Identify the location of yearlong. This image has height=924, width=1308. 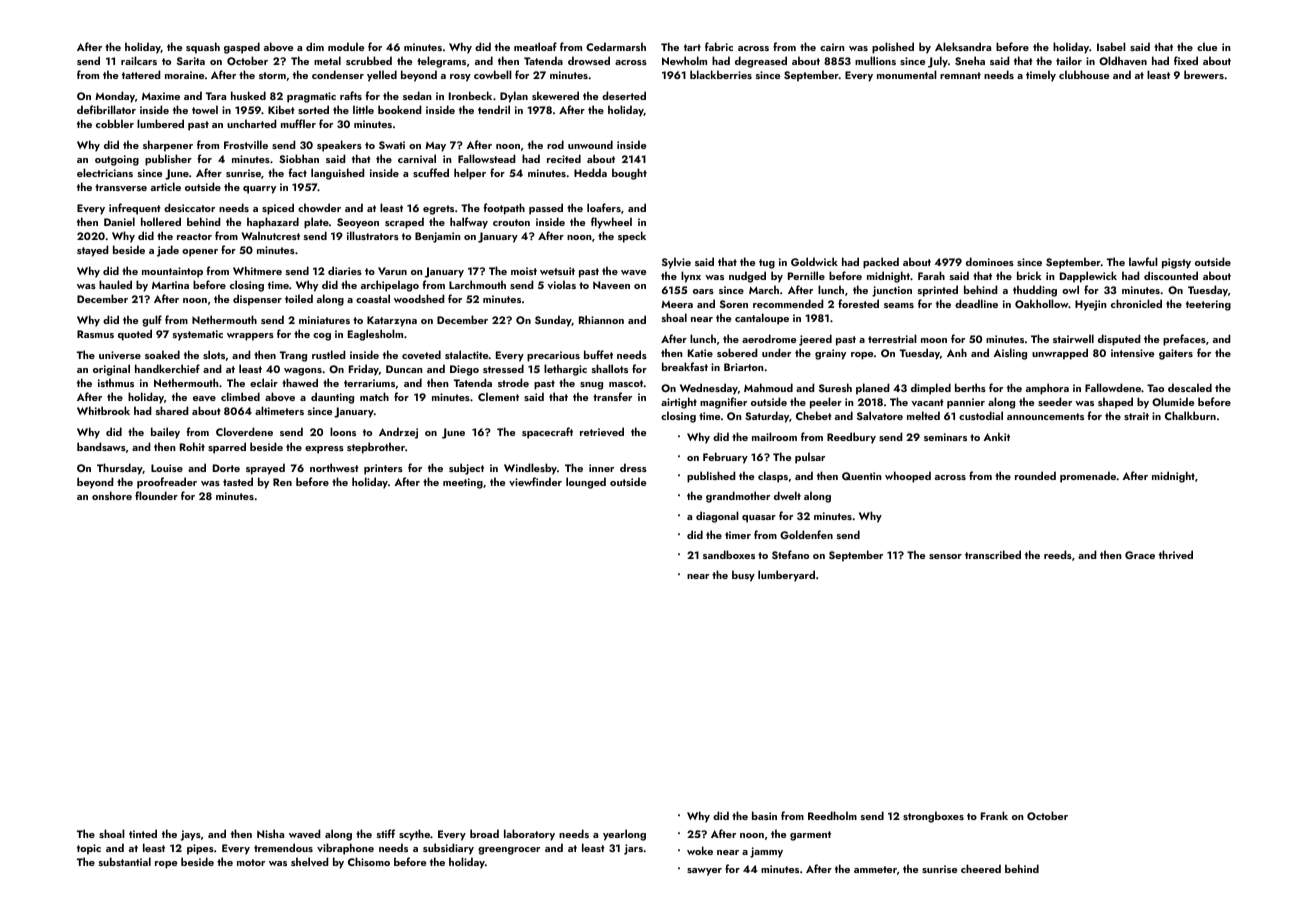
(624, 835).
